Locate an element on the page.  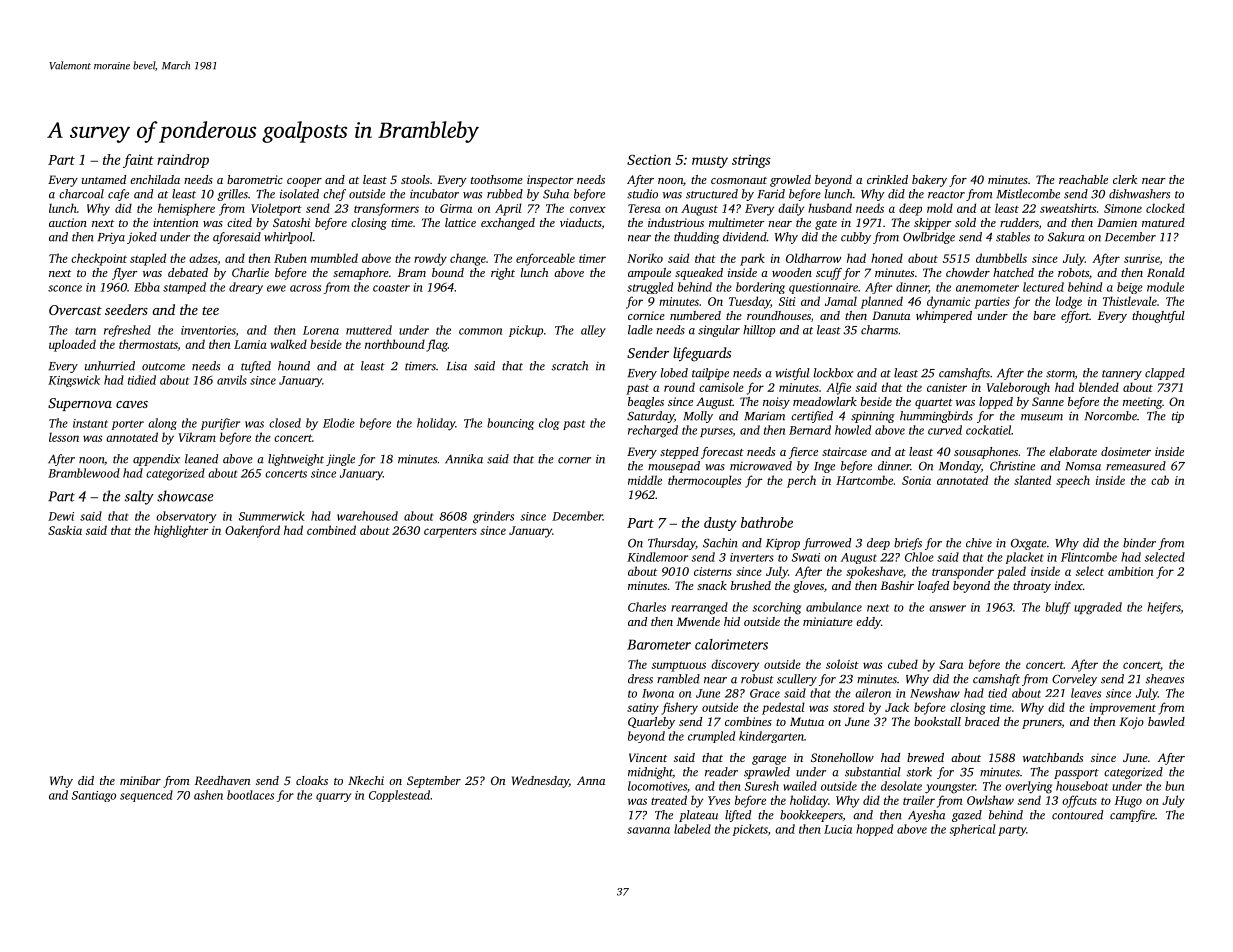
throaty is located at coordinates (1032, 587).
